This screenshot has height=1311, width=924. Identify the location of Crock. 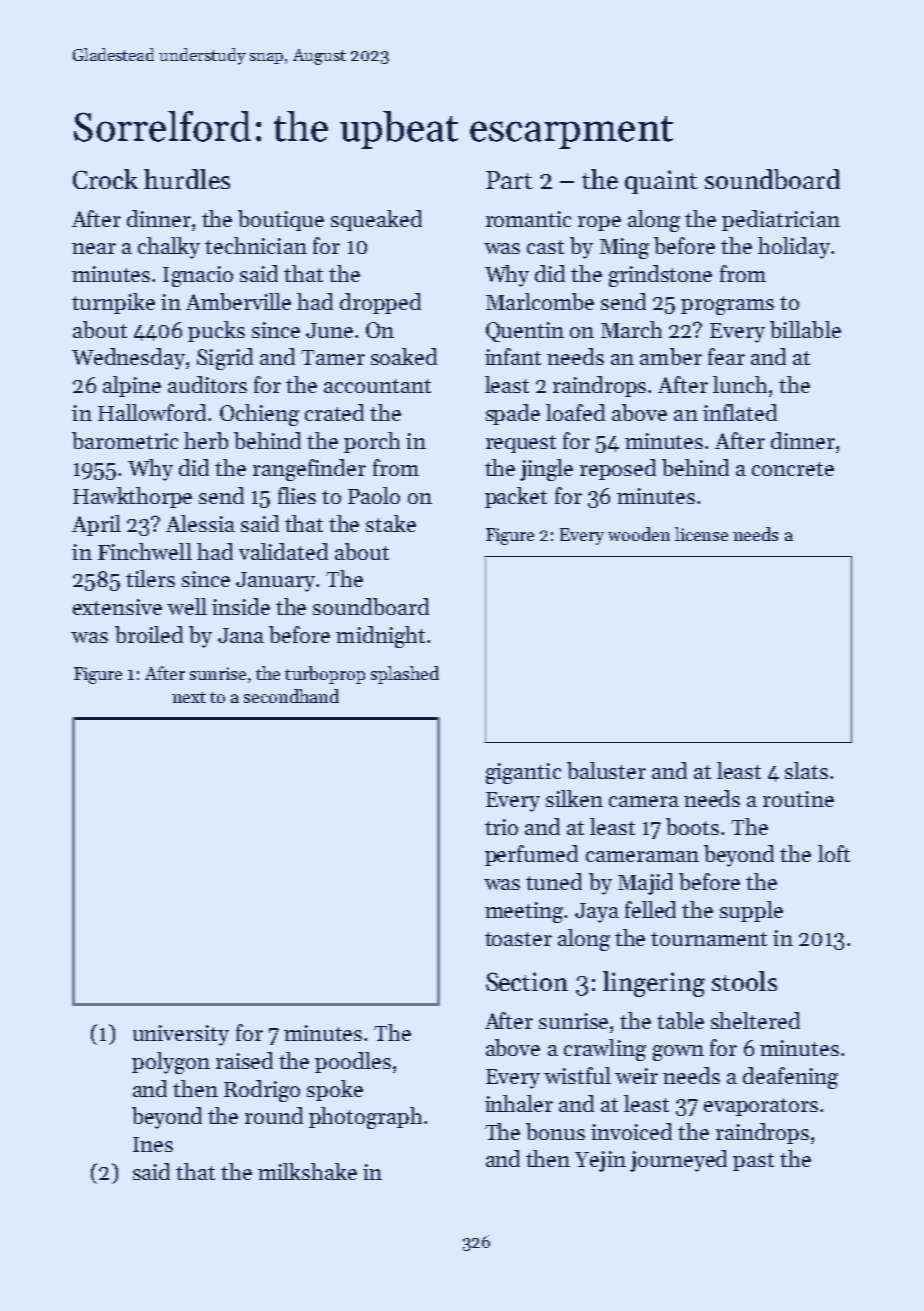
(105, 179).
